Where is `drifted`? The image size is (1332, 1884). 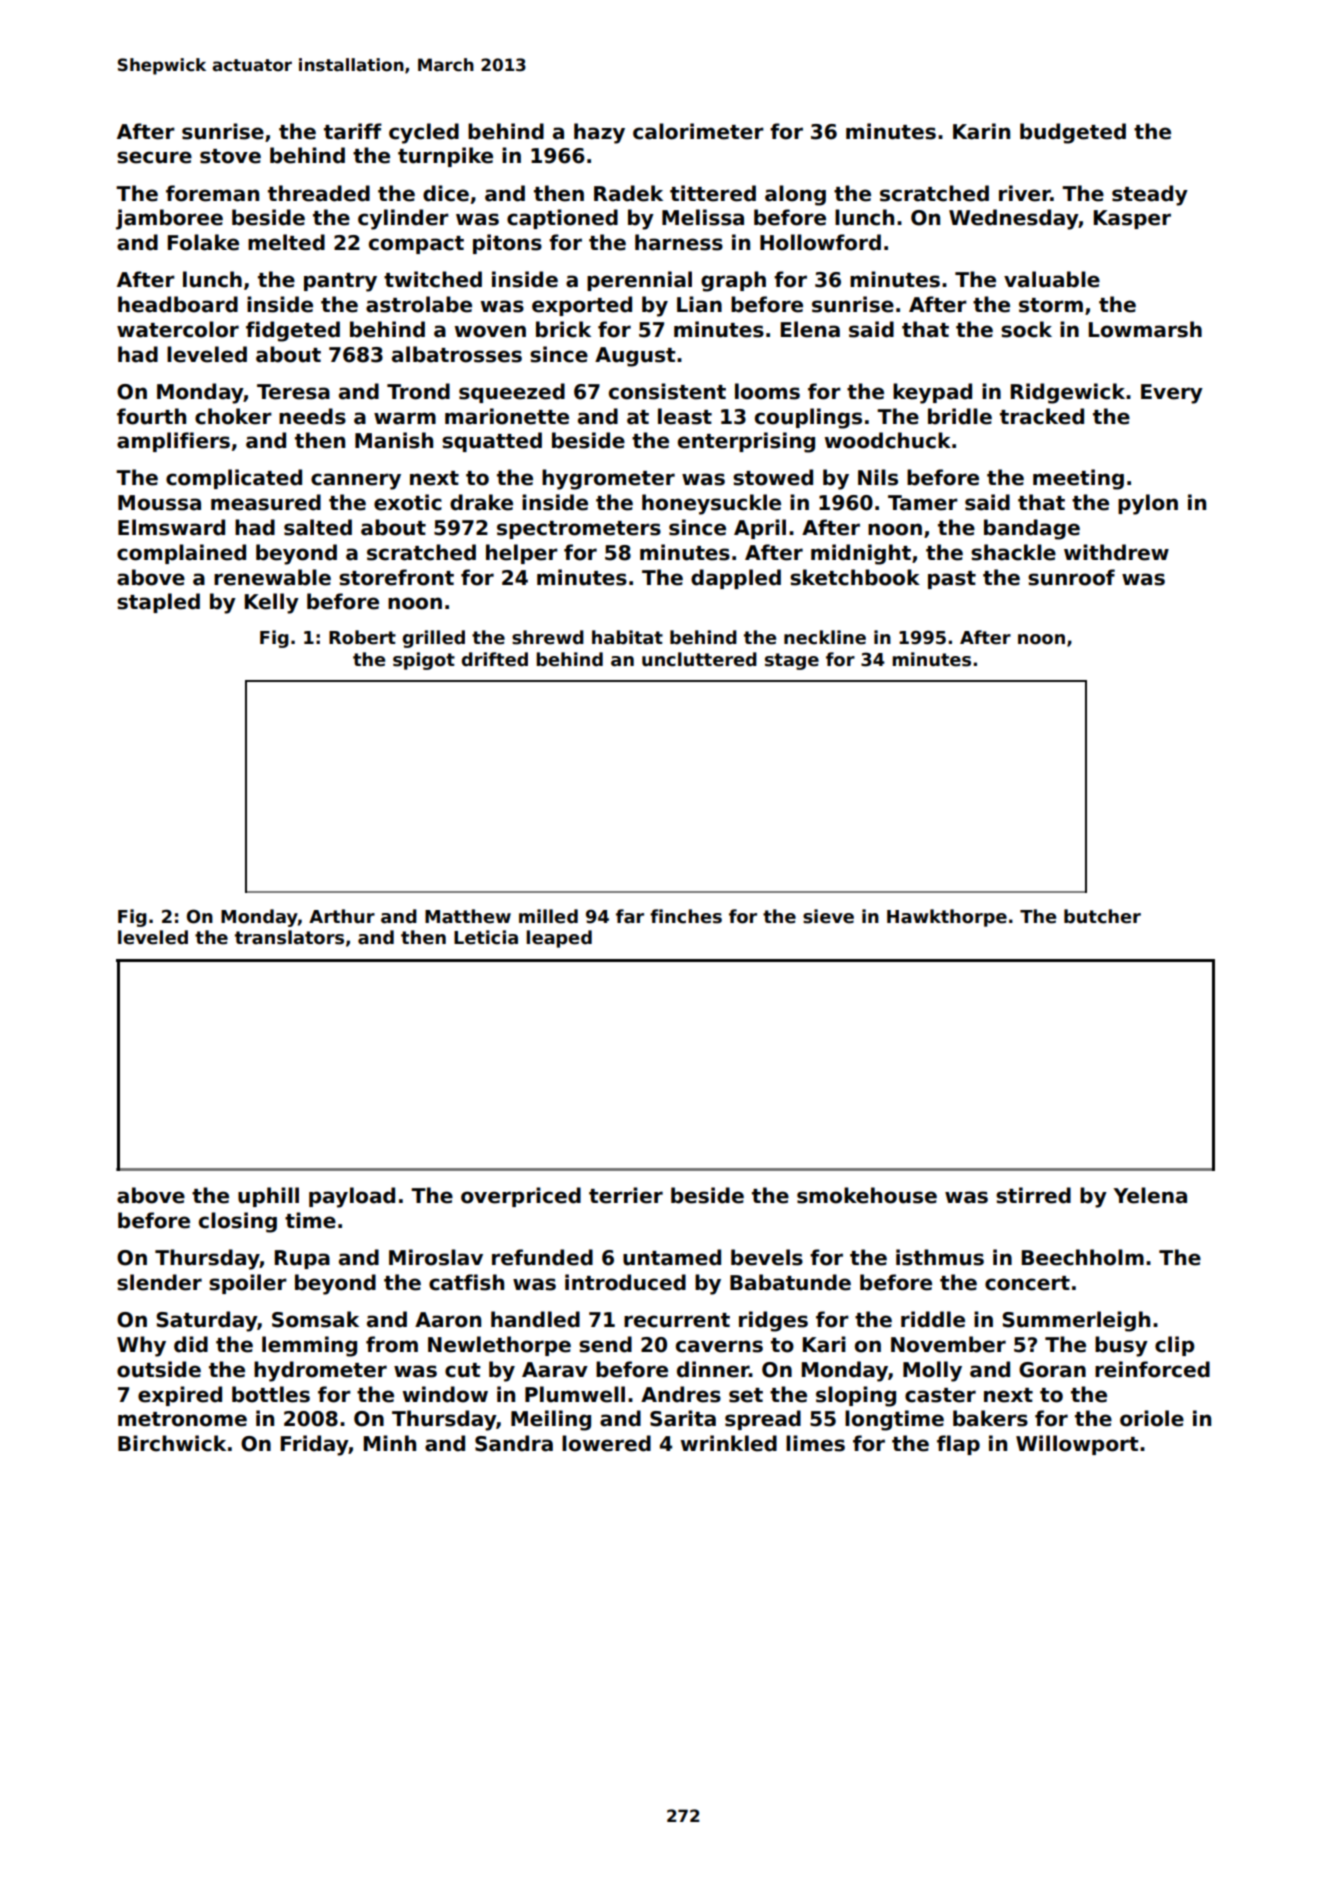
drifted is located at coordinates (494, 659).
